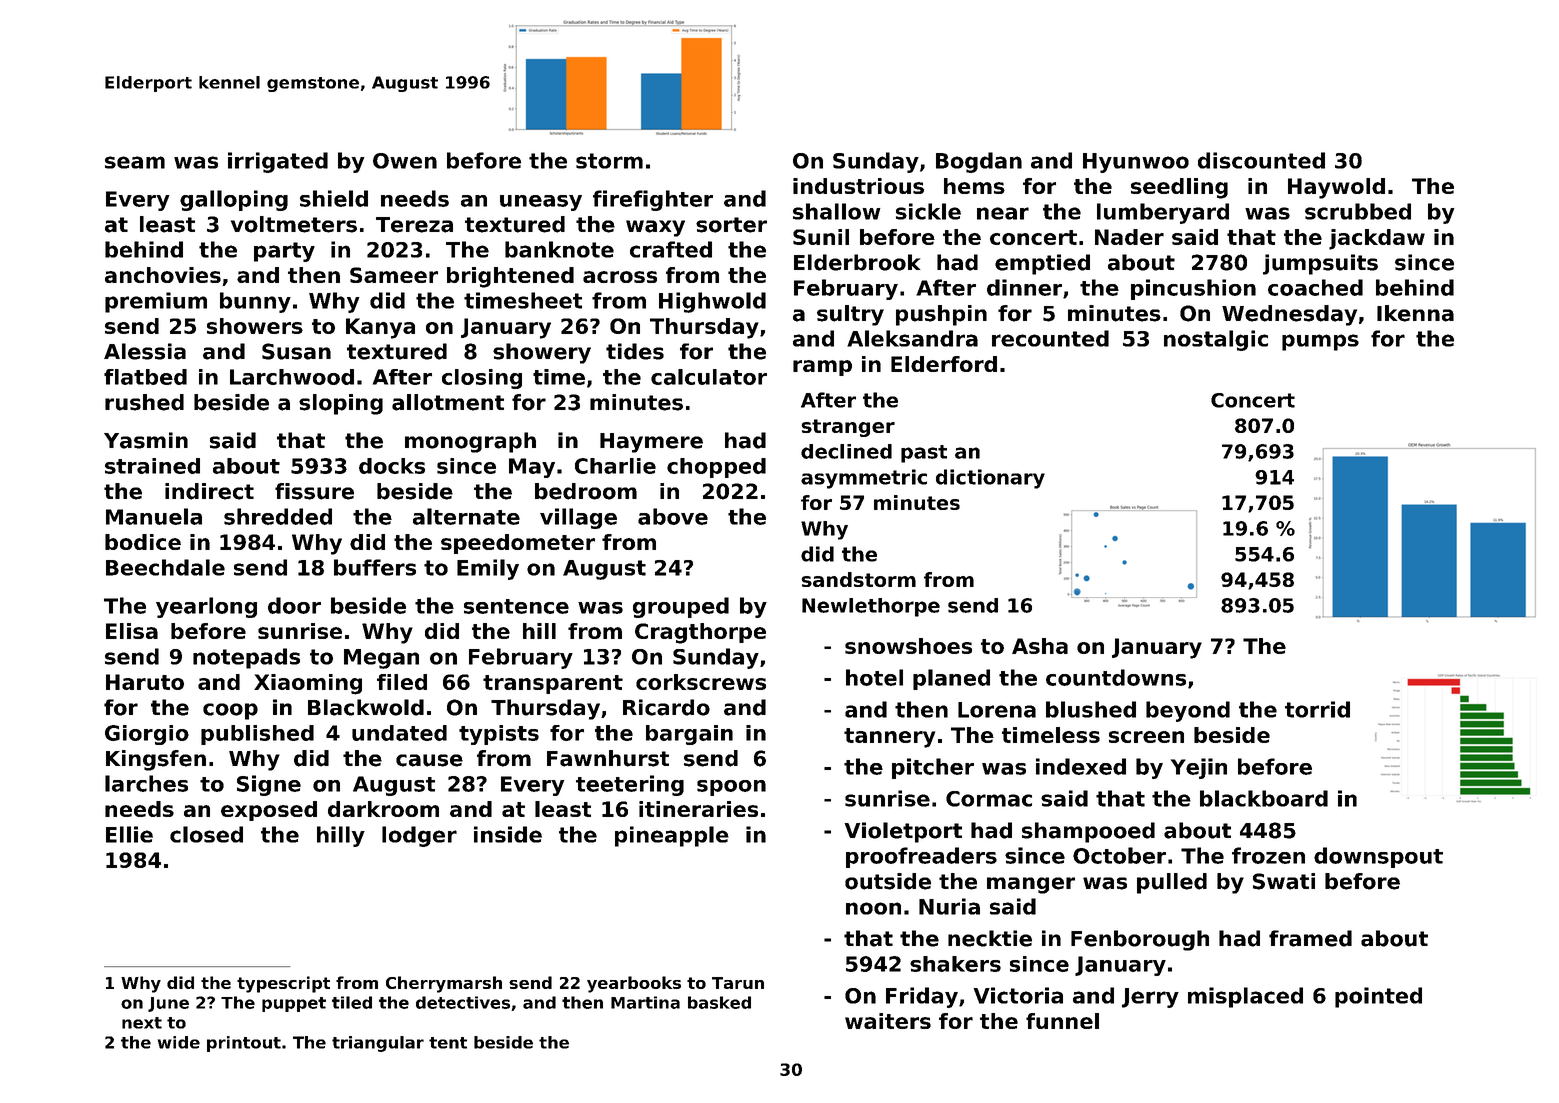 The image size is (1559, 1103). Describe the element at coordinates (146, 783) in the screenshot. I see `larches` at that location.
